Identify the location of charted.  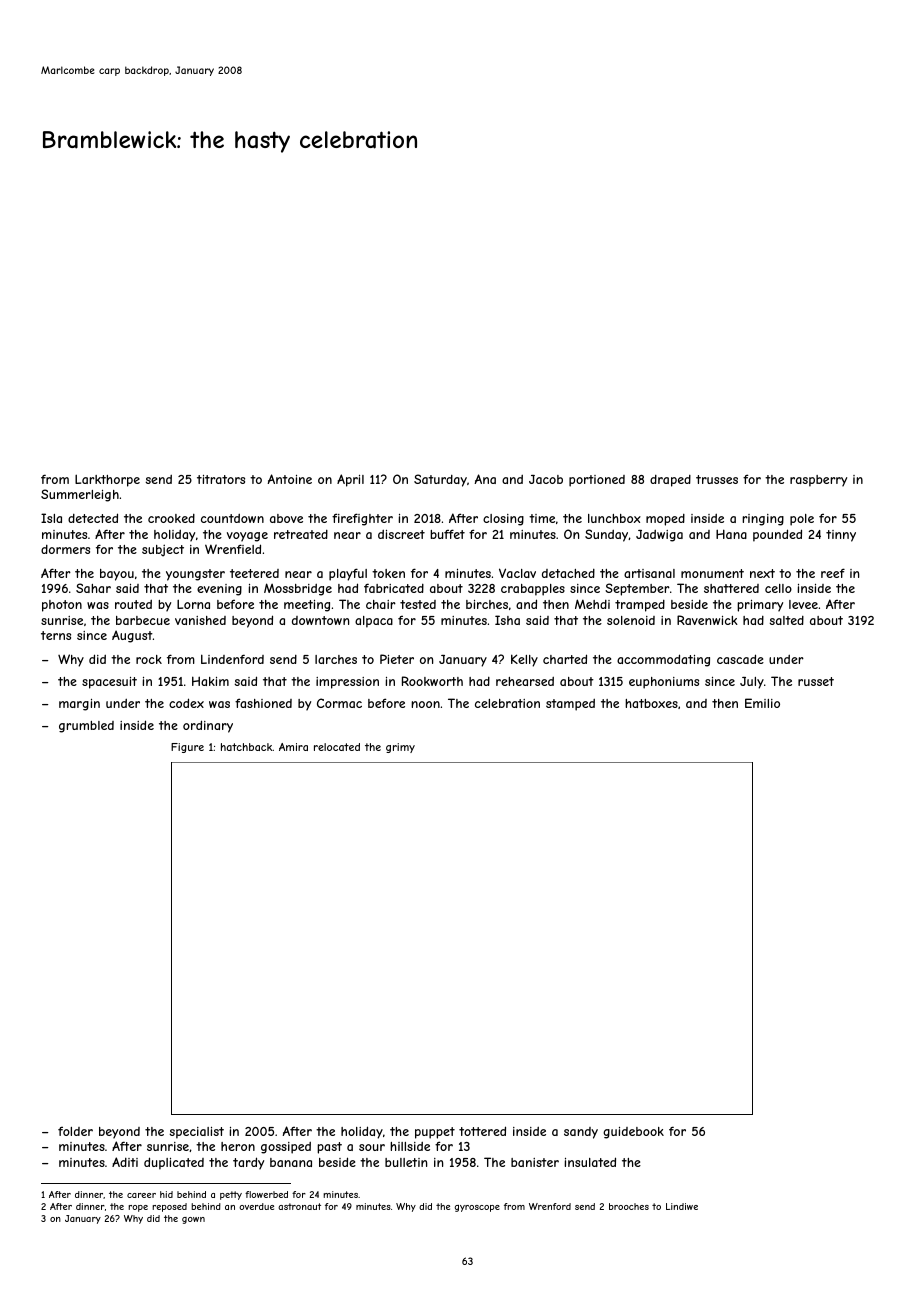
(565, 659).
